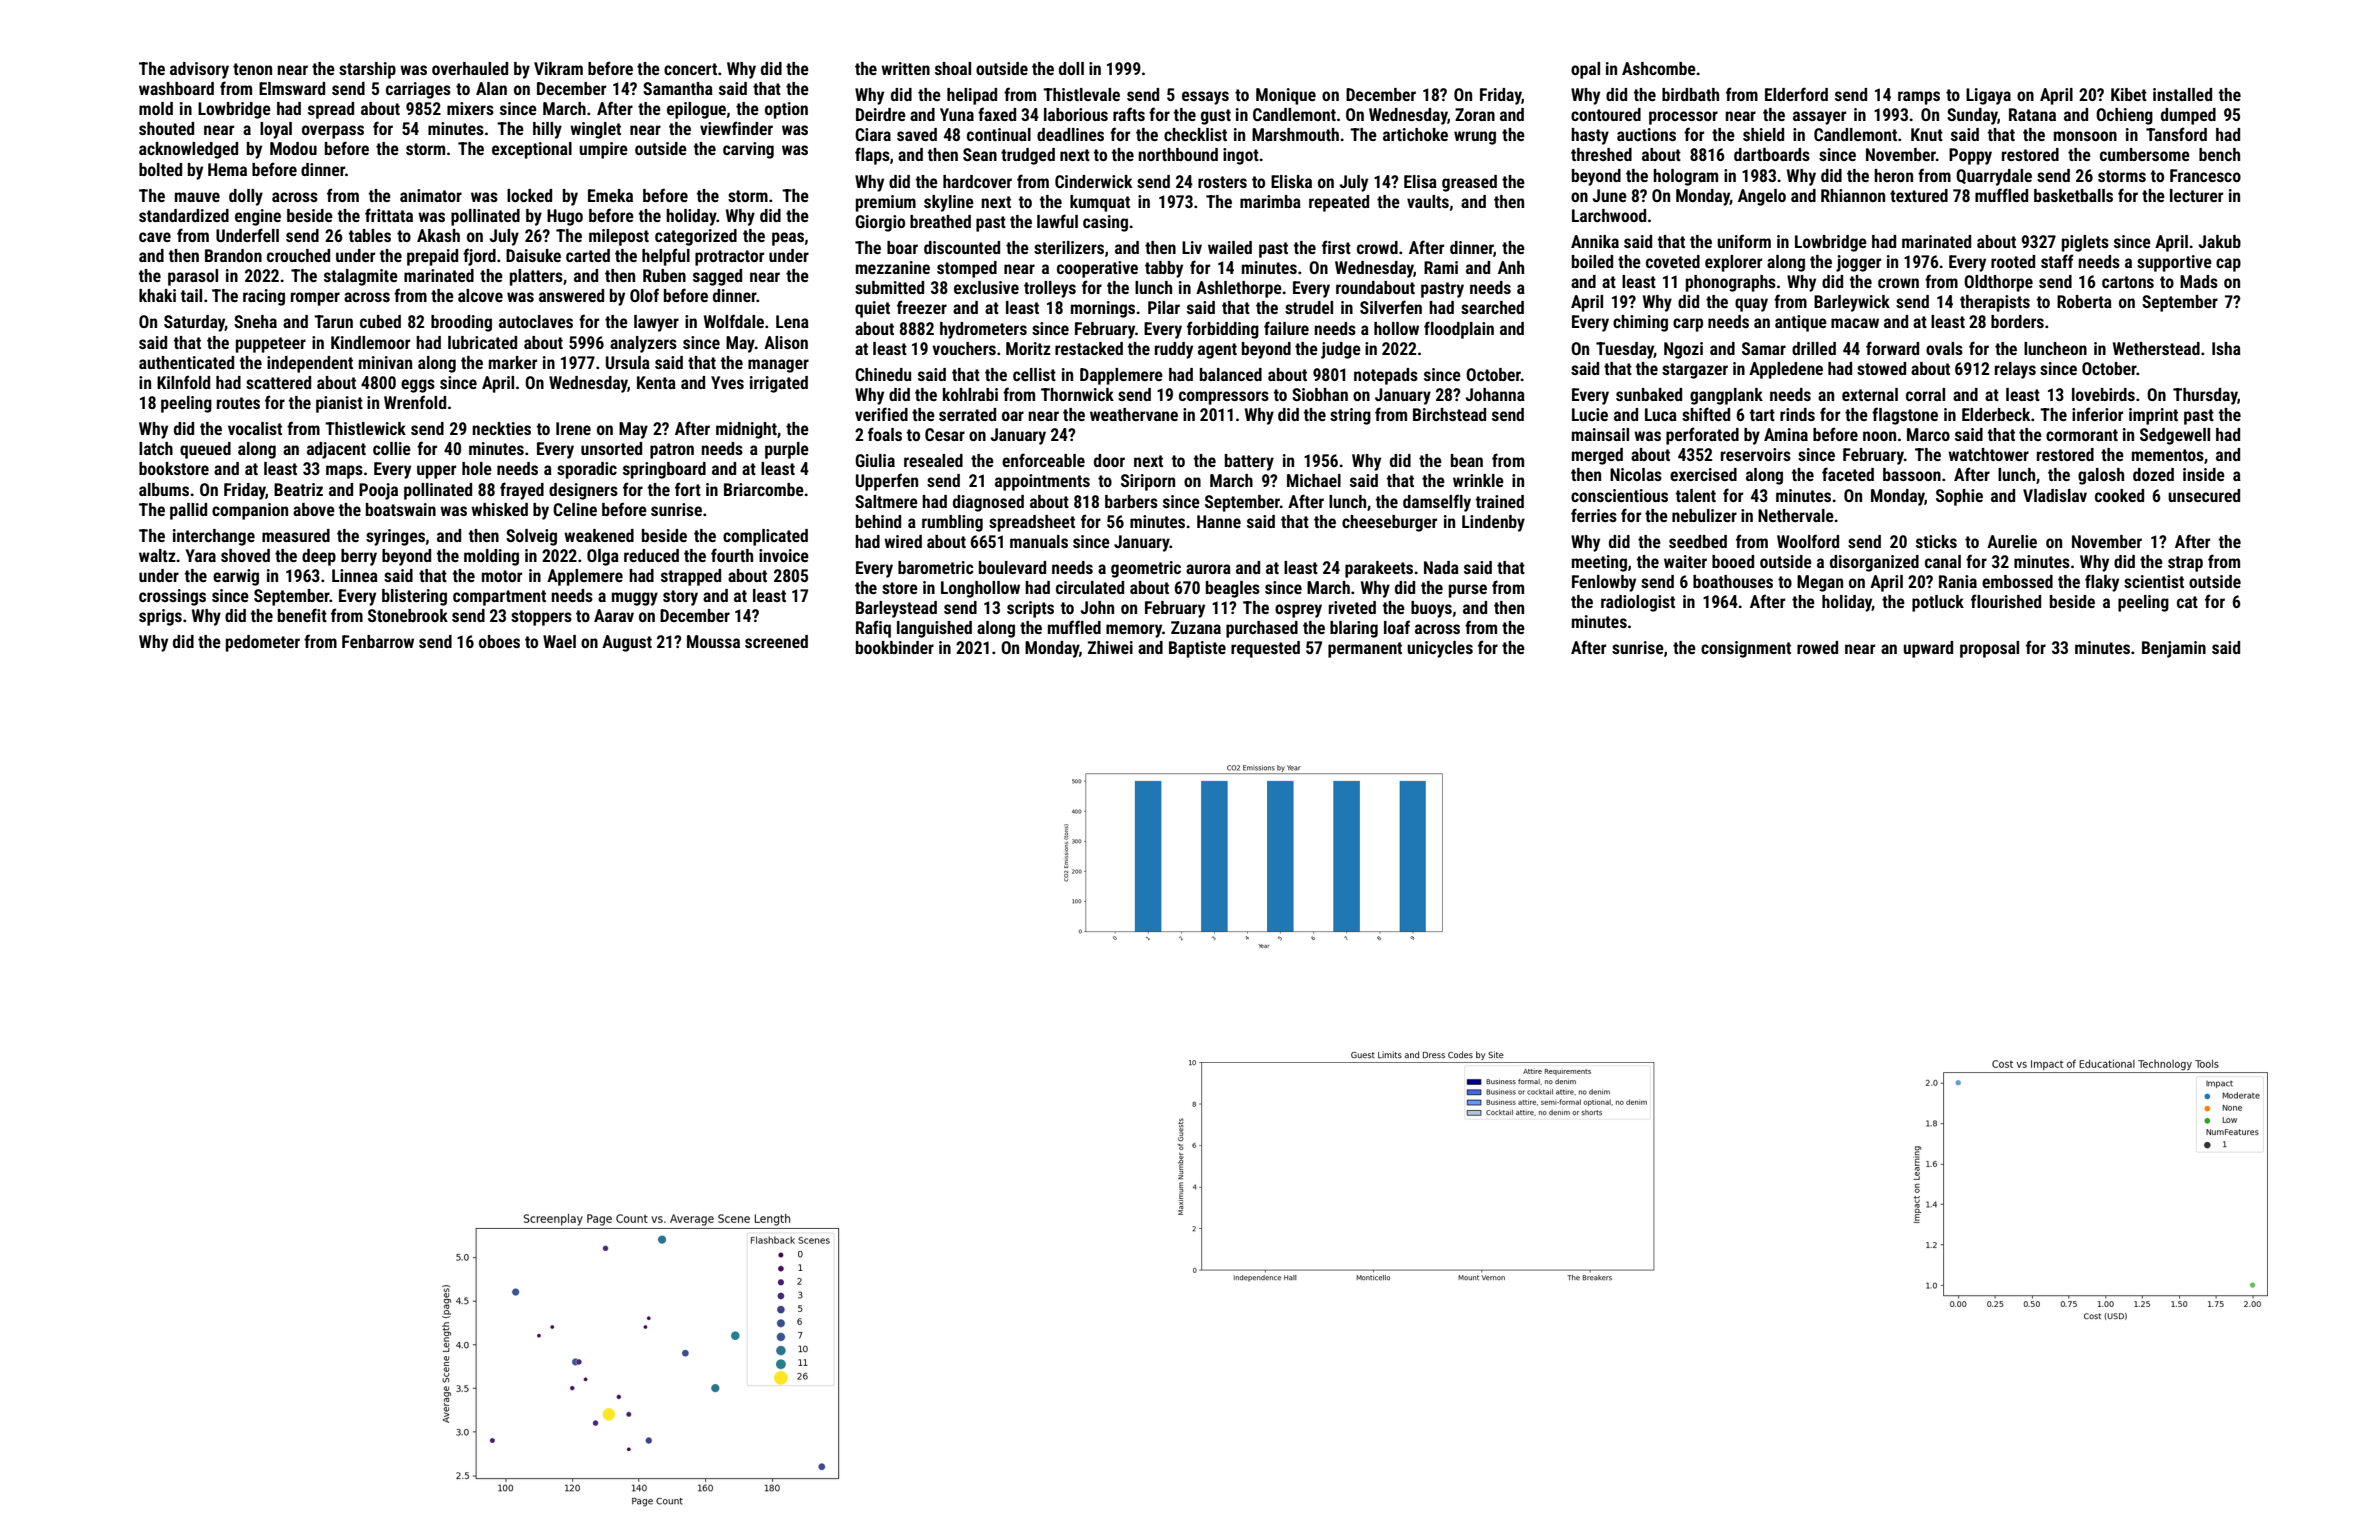 This document has width=2380, height=1540. What do you see at coordinates (690, 69) in the document?
I see `concert` at bounding box center [690, 69].
